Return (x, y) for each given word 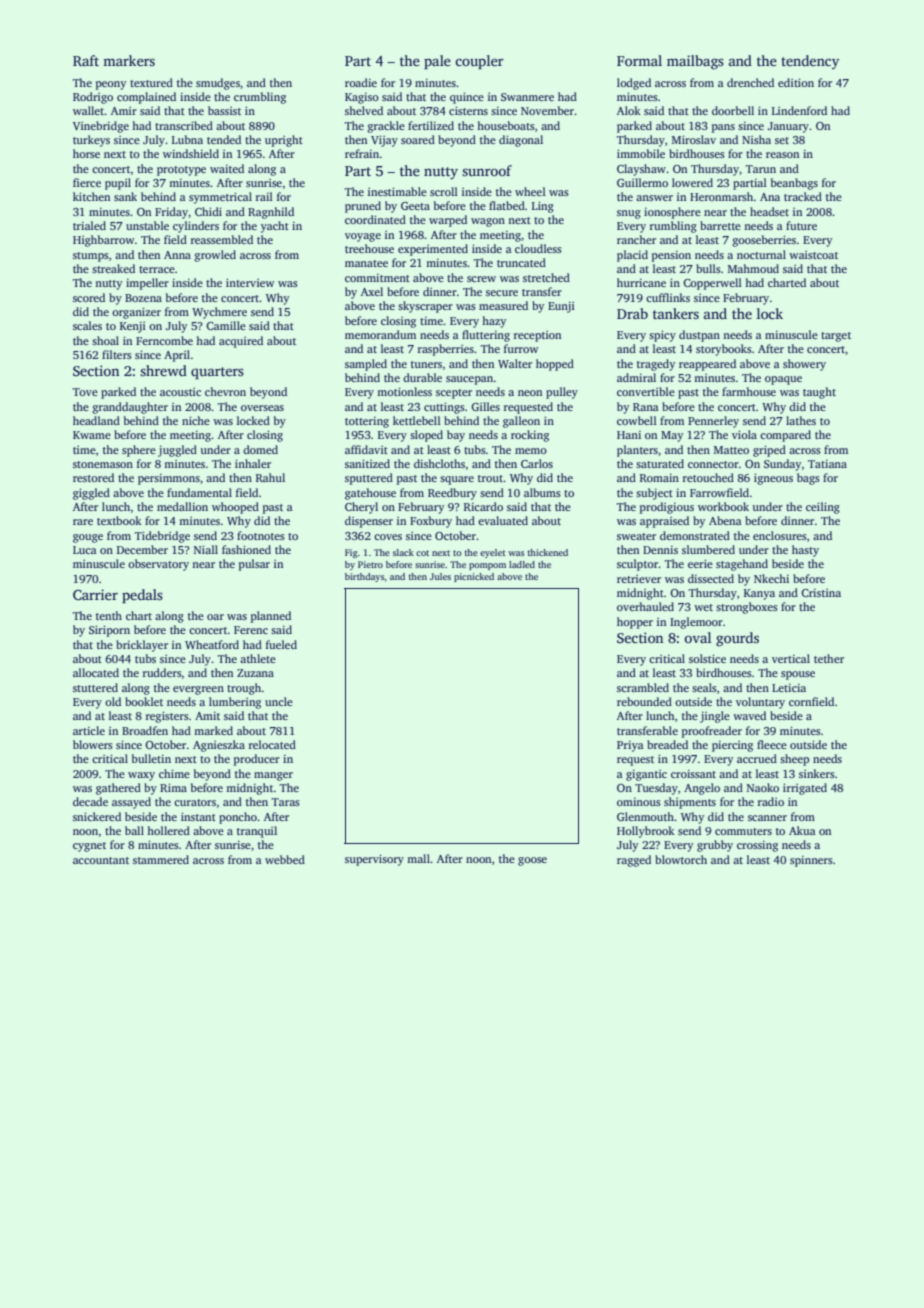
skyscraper (425, 307)
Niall (206, 549)
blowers (93, 744)
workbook (723, 506)
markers (129, 60)
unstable (147, 225)
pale (437, 62)
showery (804, 365)
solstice (707, 658)
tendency (810, 62)
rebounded (644, 701)
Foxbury (431, 522)
